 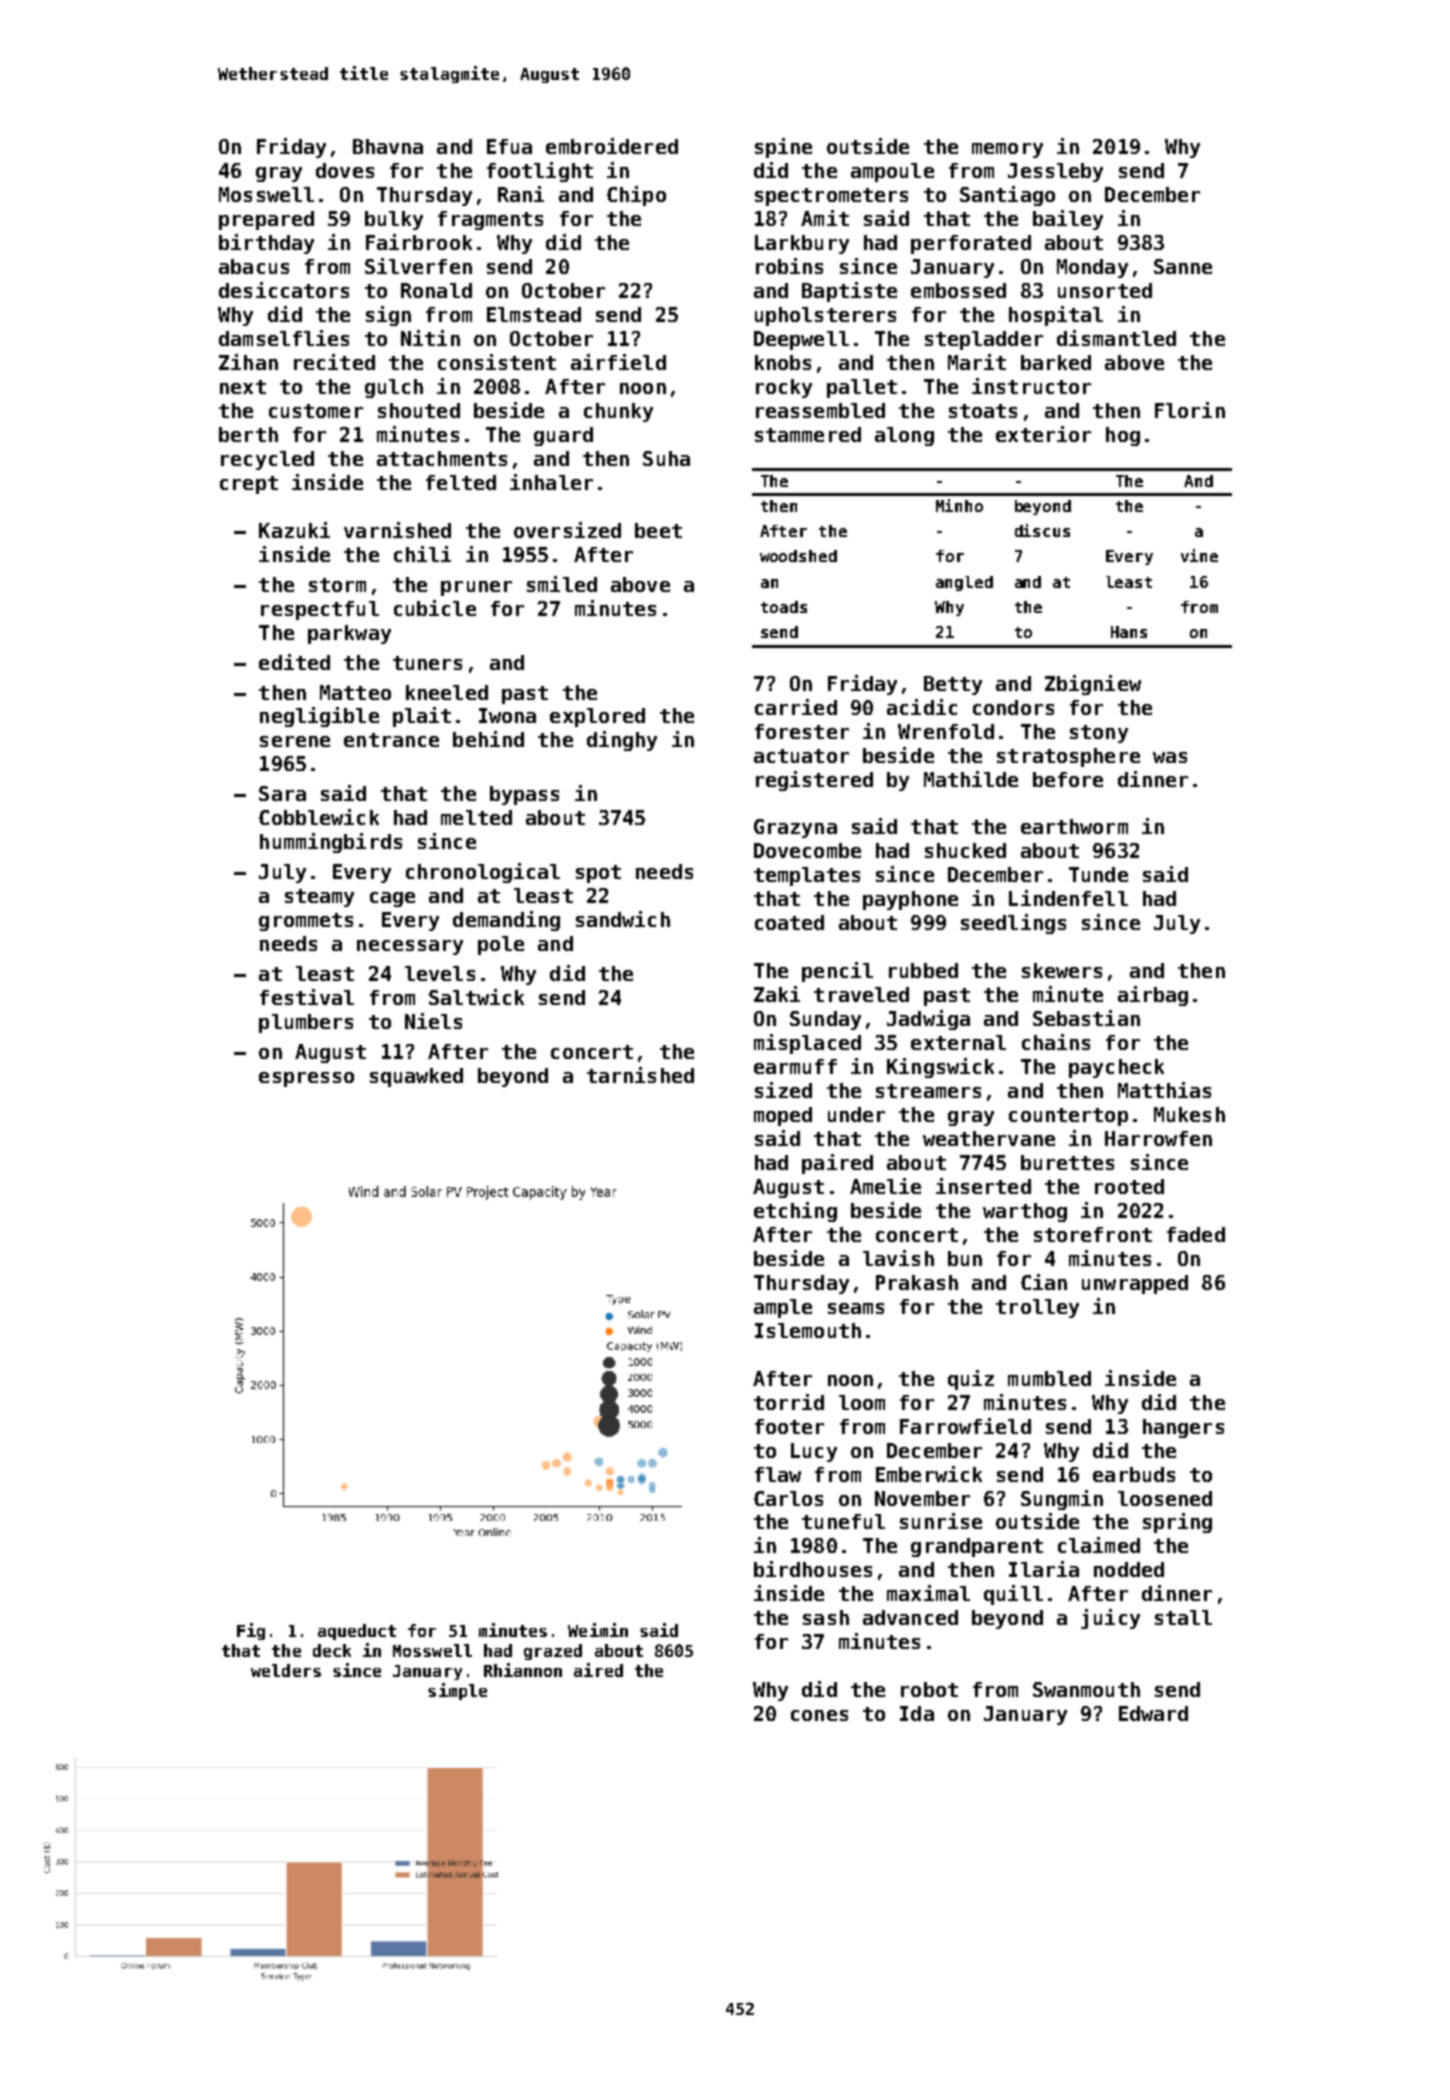 What do you see at coordinates (457, 1691) in the screenshot?
I see `simple` at bounding box center [457, 1691].
